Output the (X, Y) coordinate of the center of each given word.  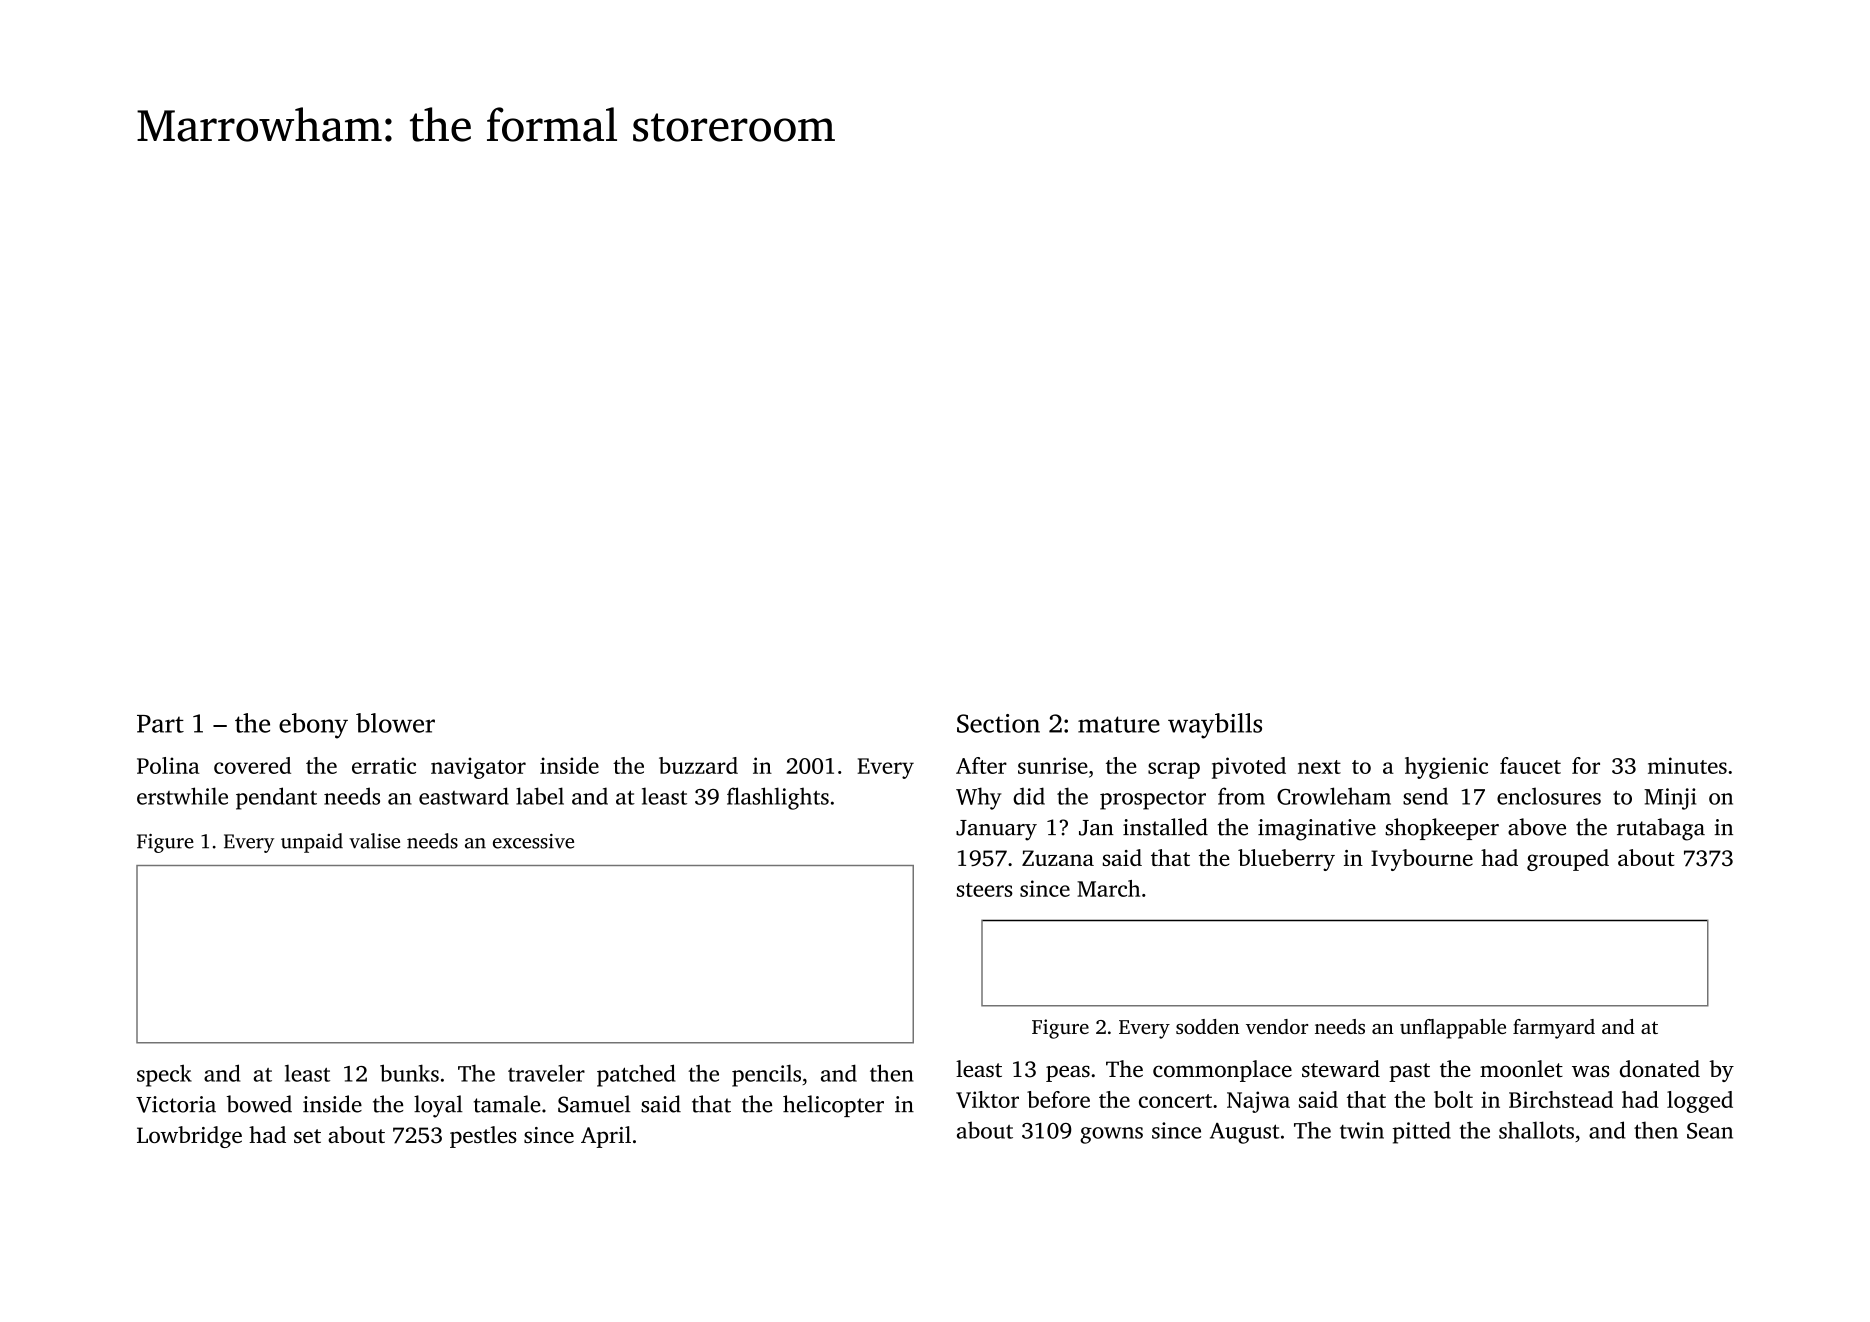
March (1108, 888)
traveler (546, 1073)
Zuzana (1058, 858)
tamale (507, 1104)
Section (998, 723)
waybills (1215, 726)
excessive (533, 841)
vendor (1277, 1026)
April (606, 1137)
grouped (1568, 860)
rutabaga (1661, 829)
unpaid (312, 843)
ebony (313, 726)
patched (636, 1075)
